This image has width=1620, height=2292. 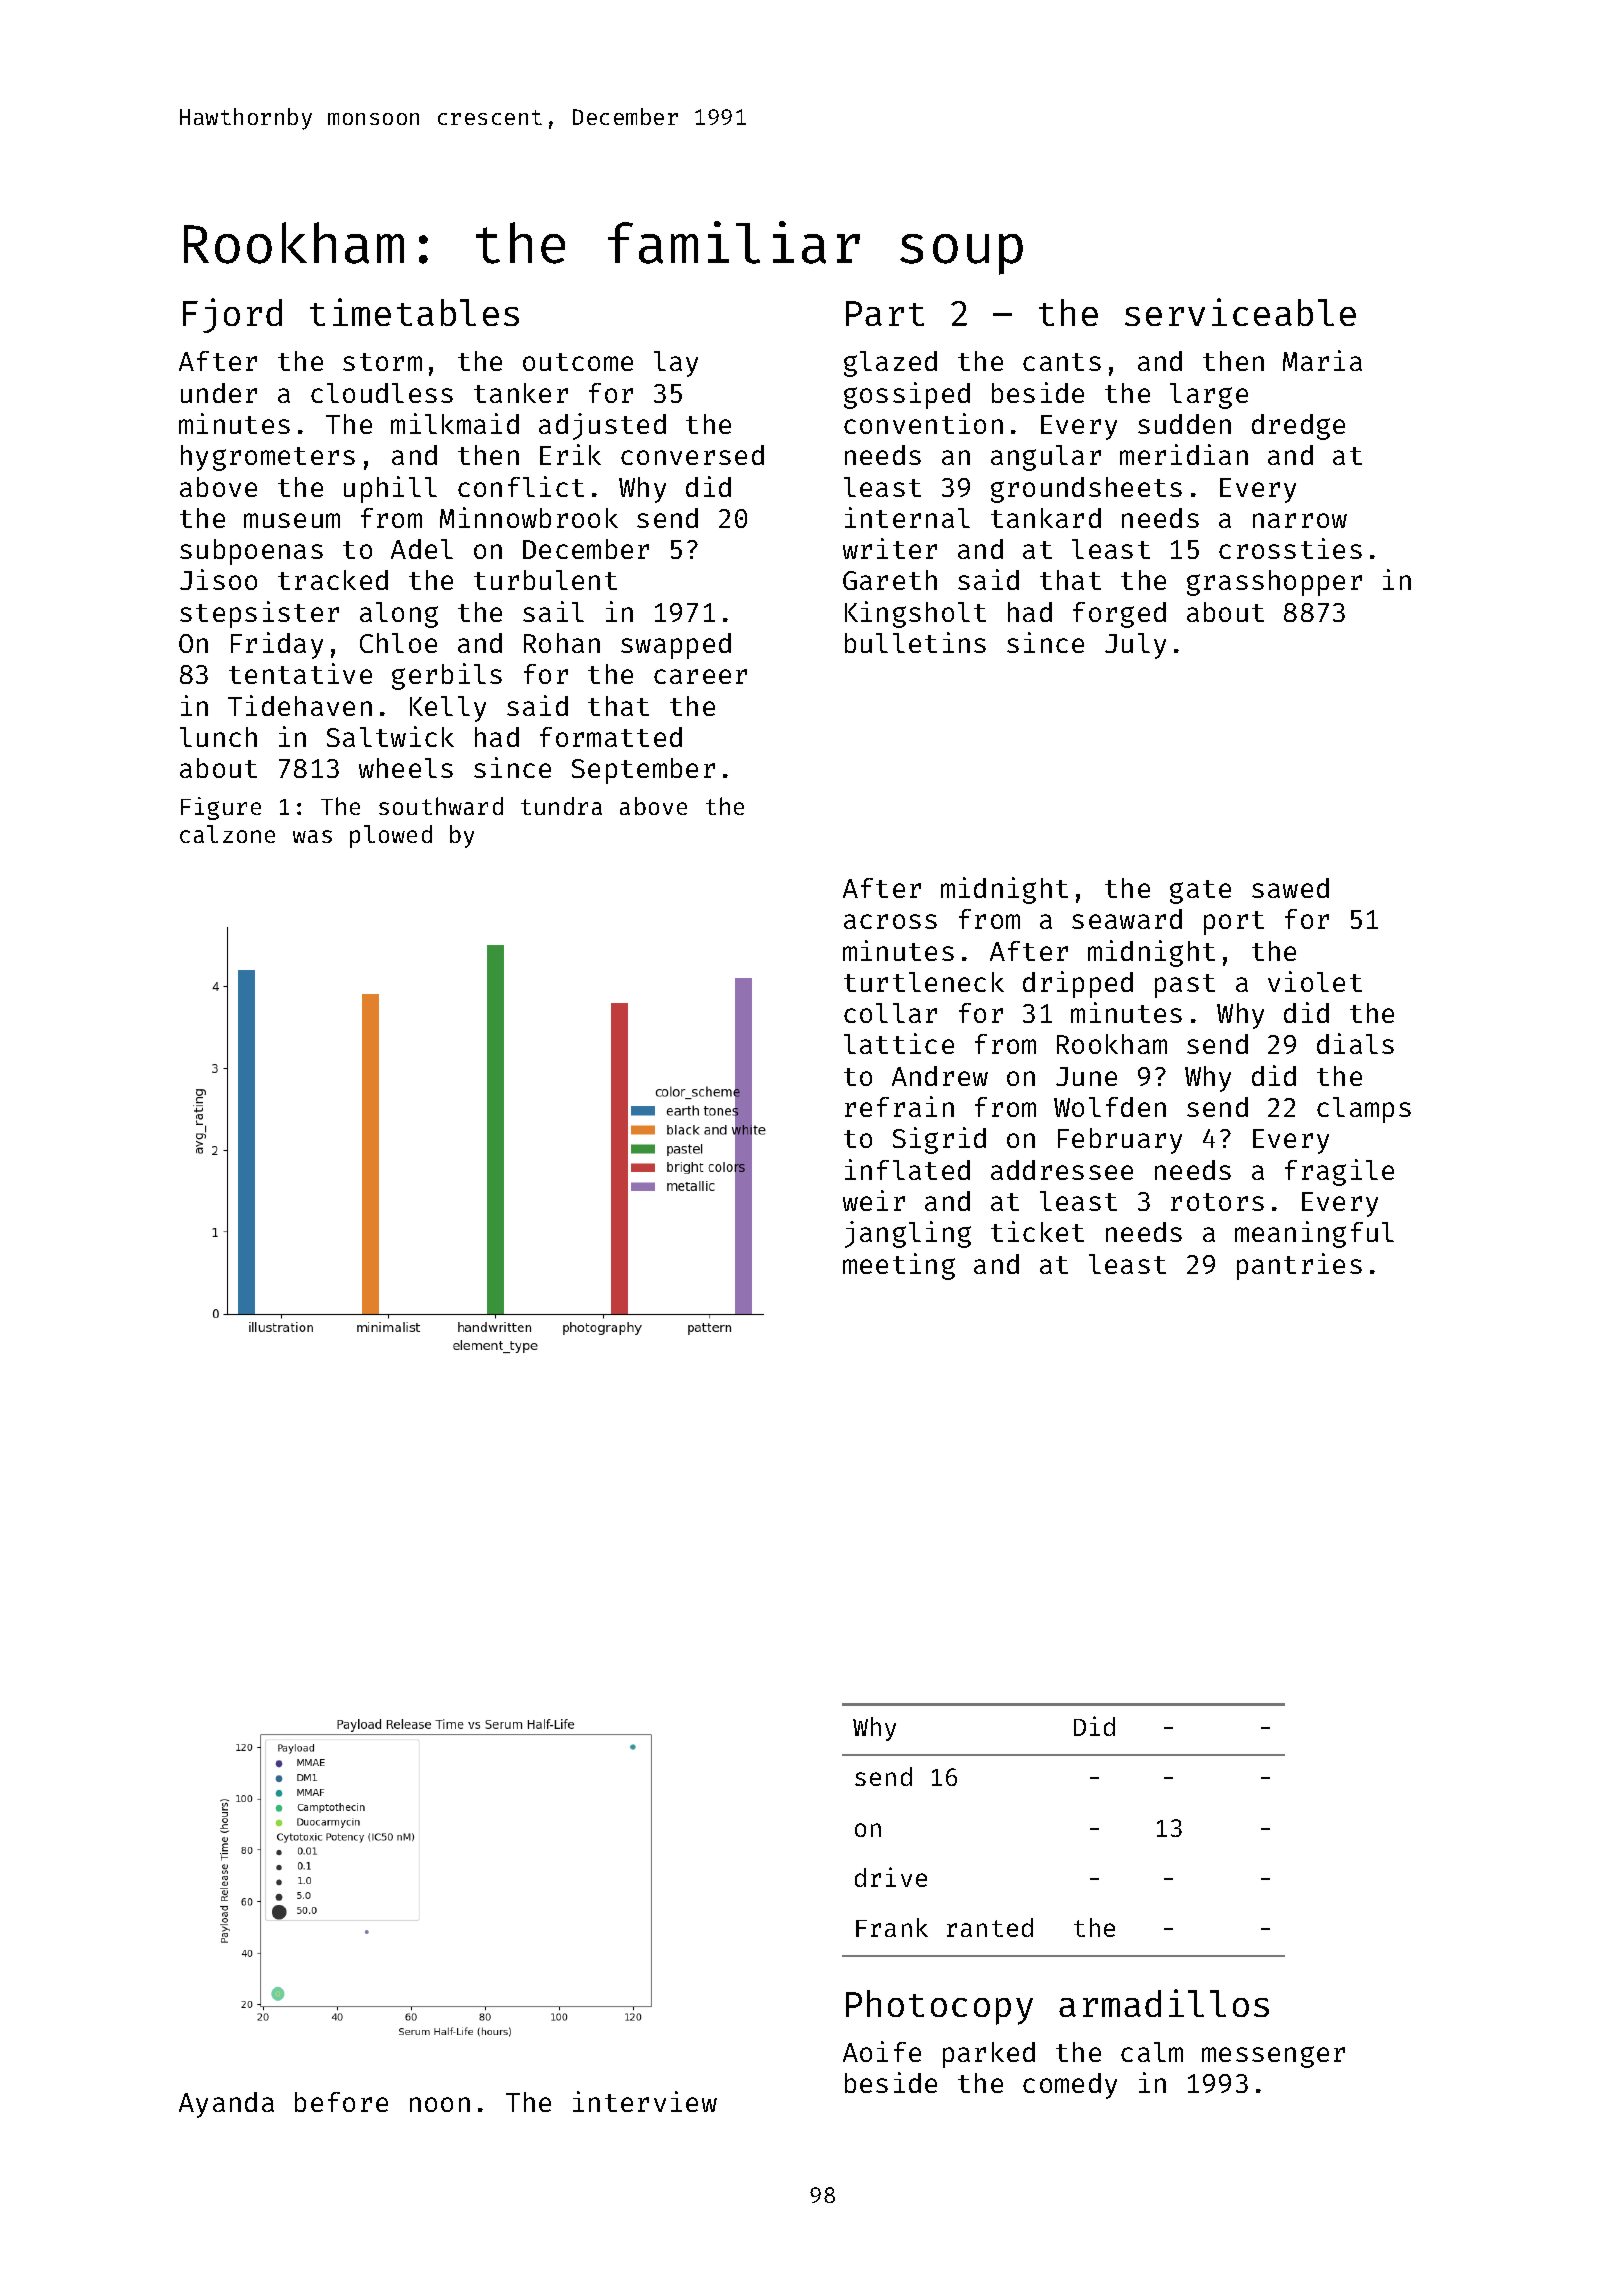 I want to click on uphill, so click(x=390, y=489).
